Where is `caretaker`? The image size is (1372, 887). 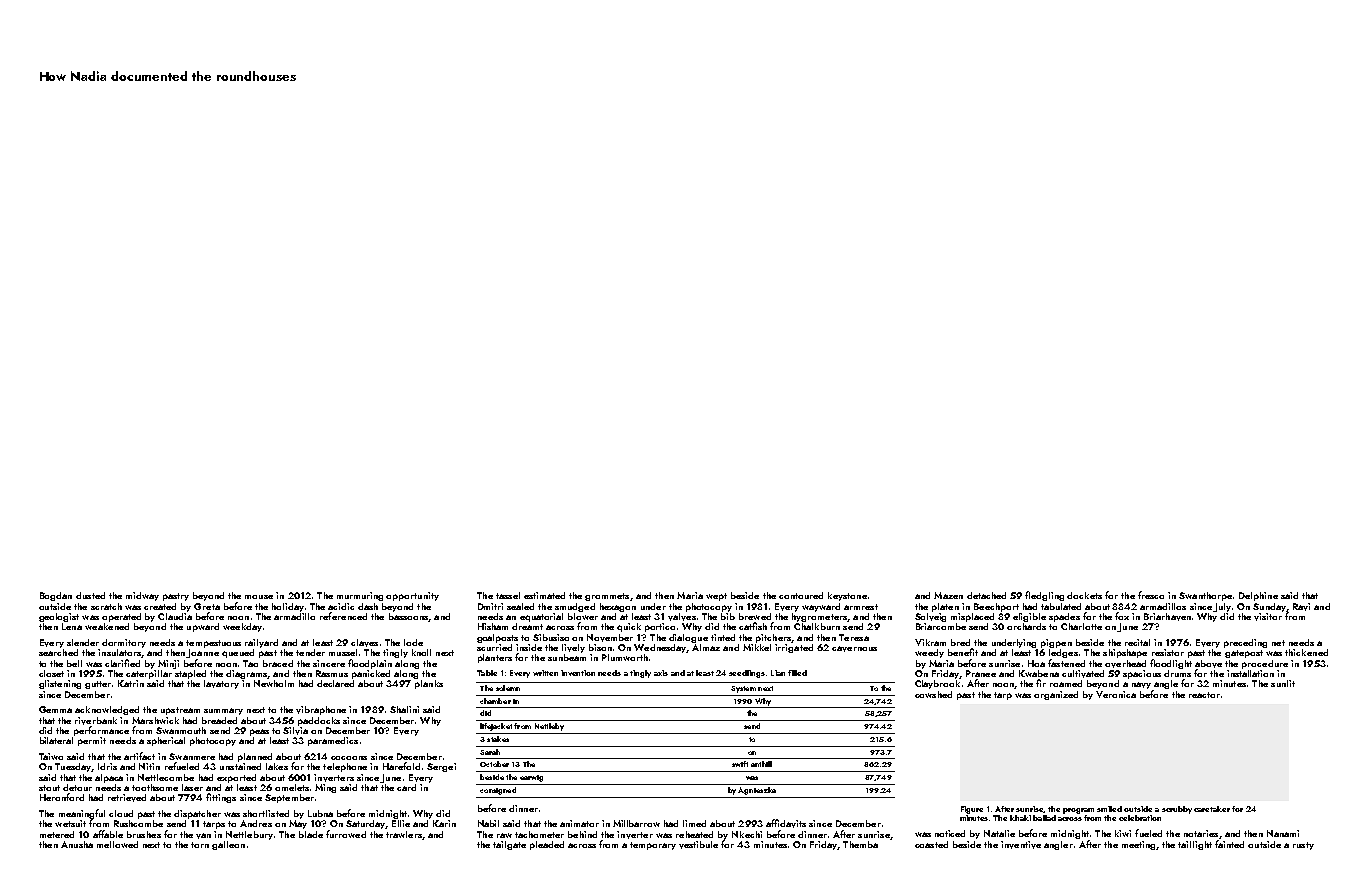
caretaker is located at coordinates (1212, 809).
